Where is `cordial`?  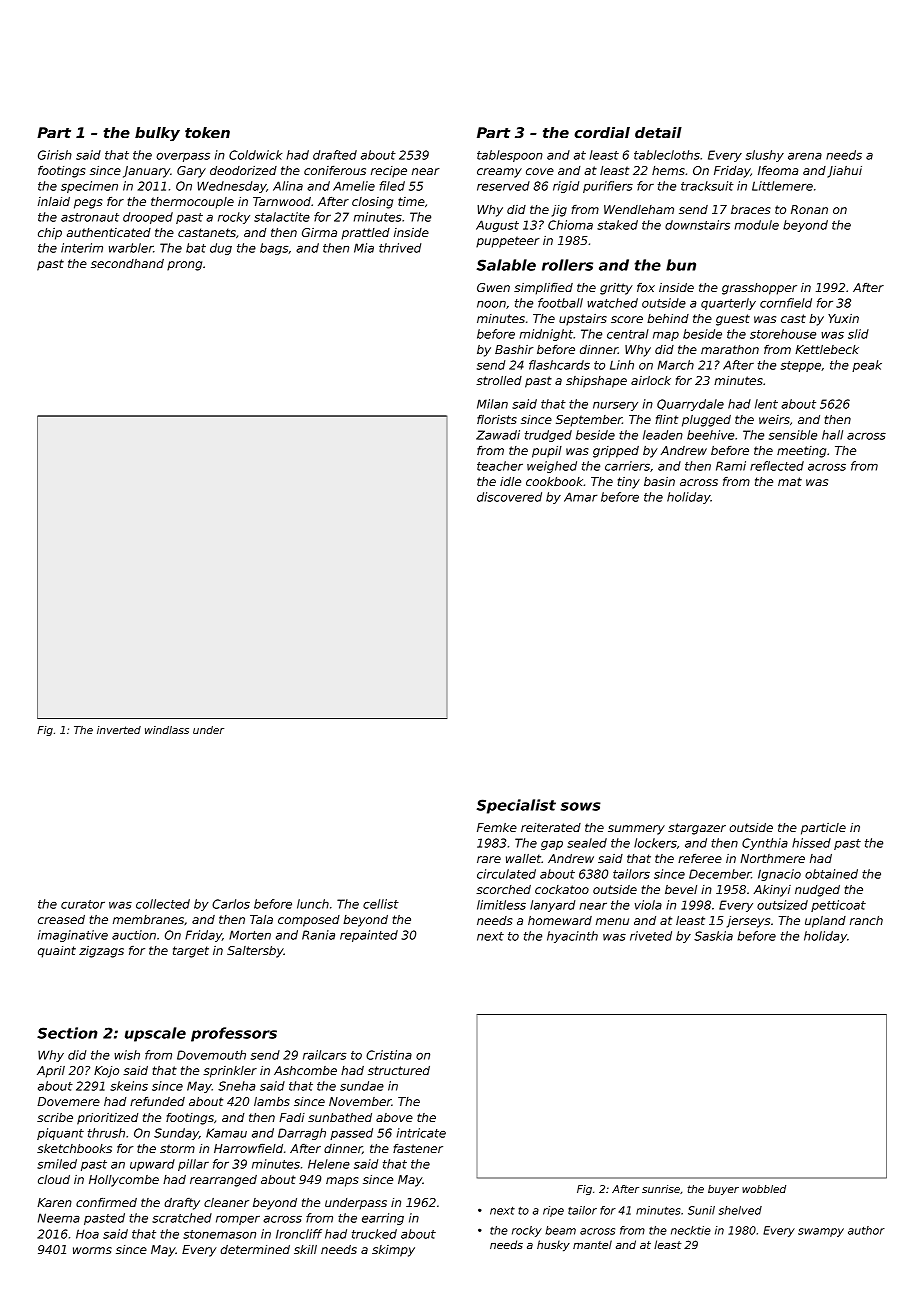 cordial is located at coordinates (602, 132).
